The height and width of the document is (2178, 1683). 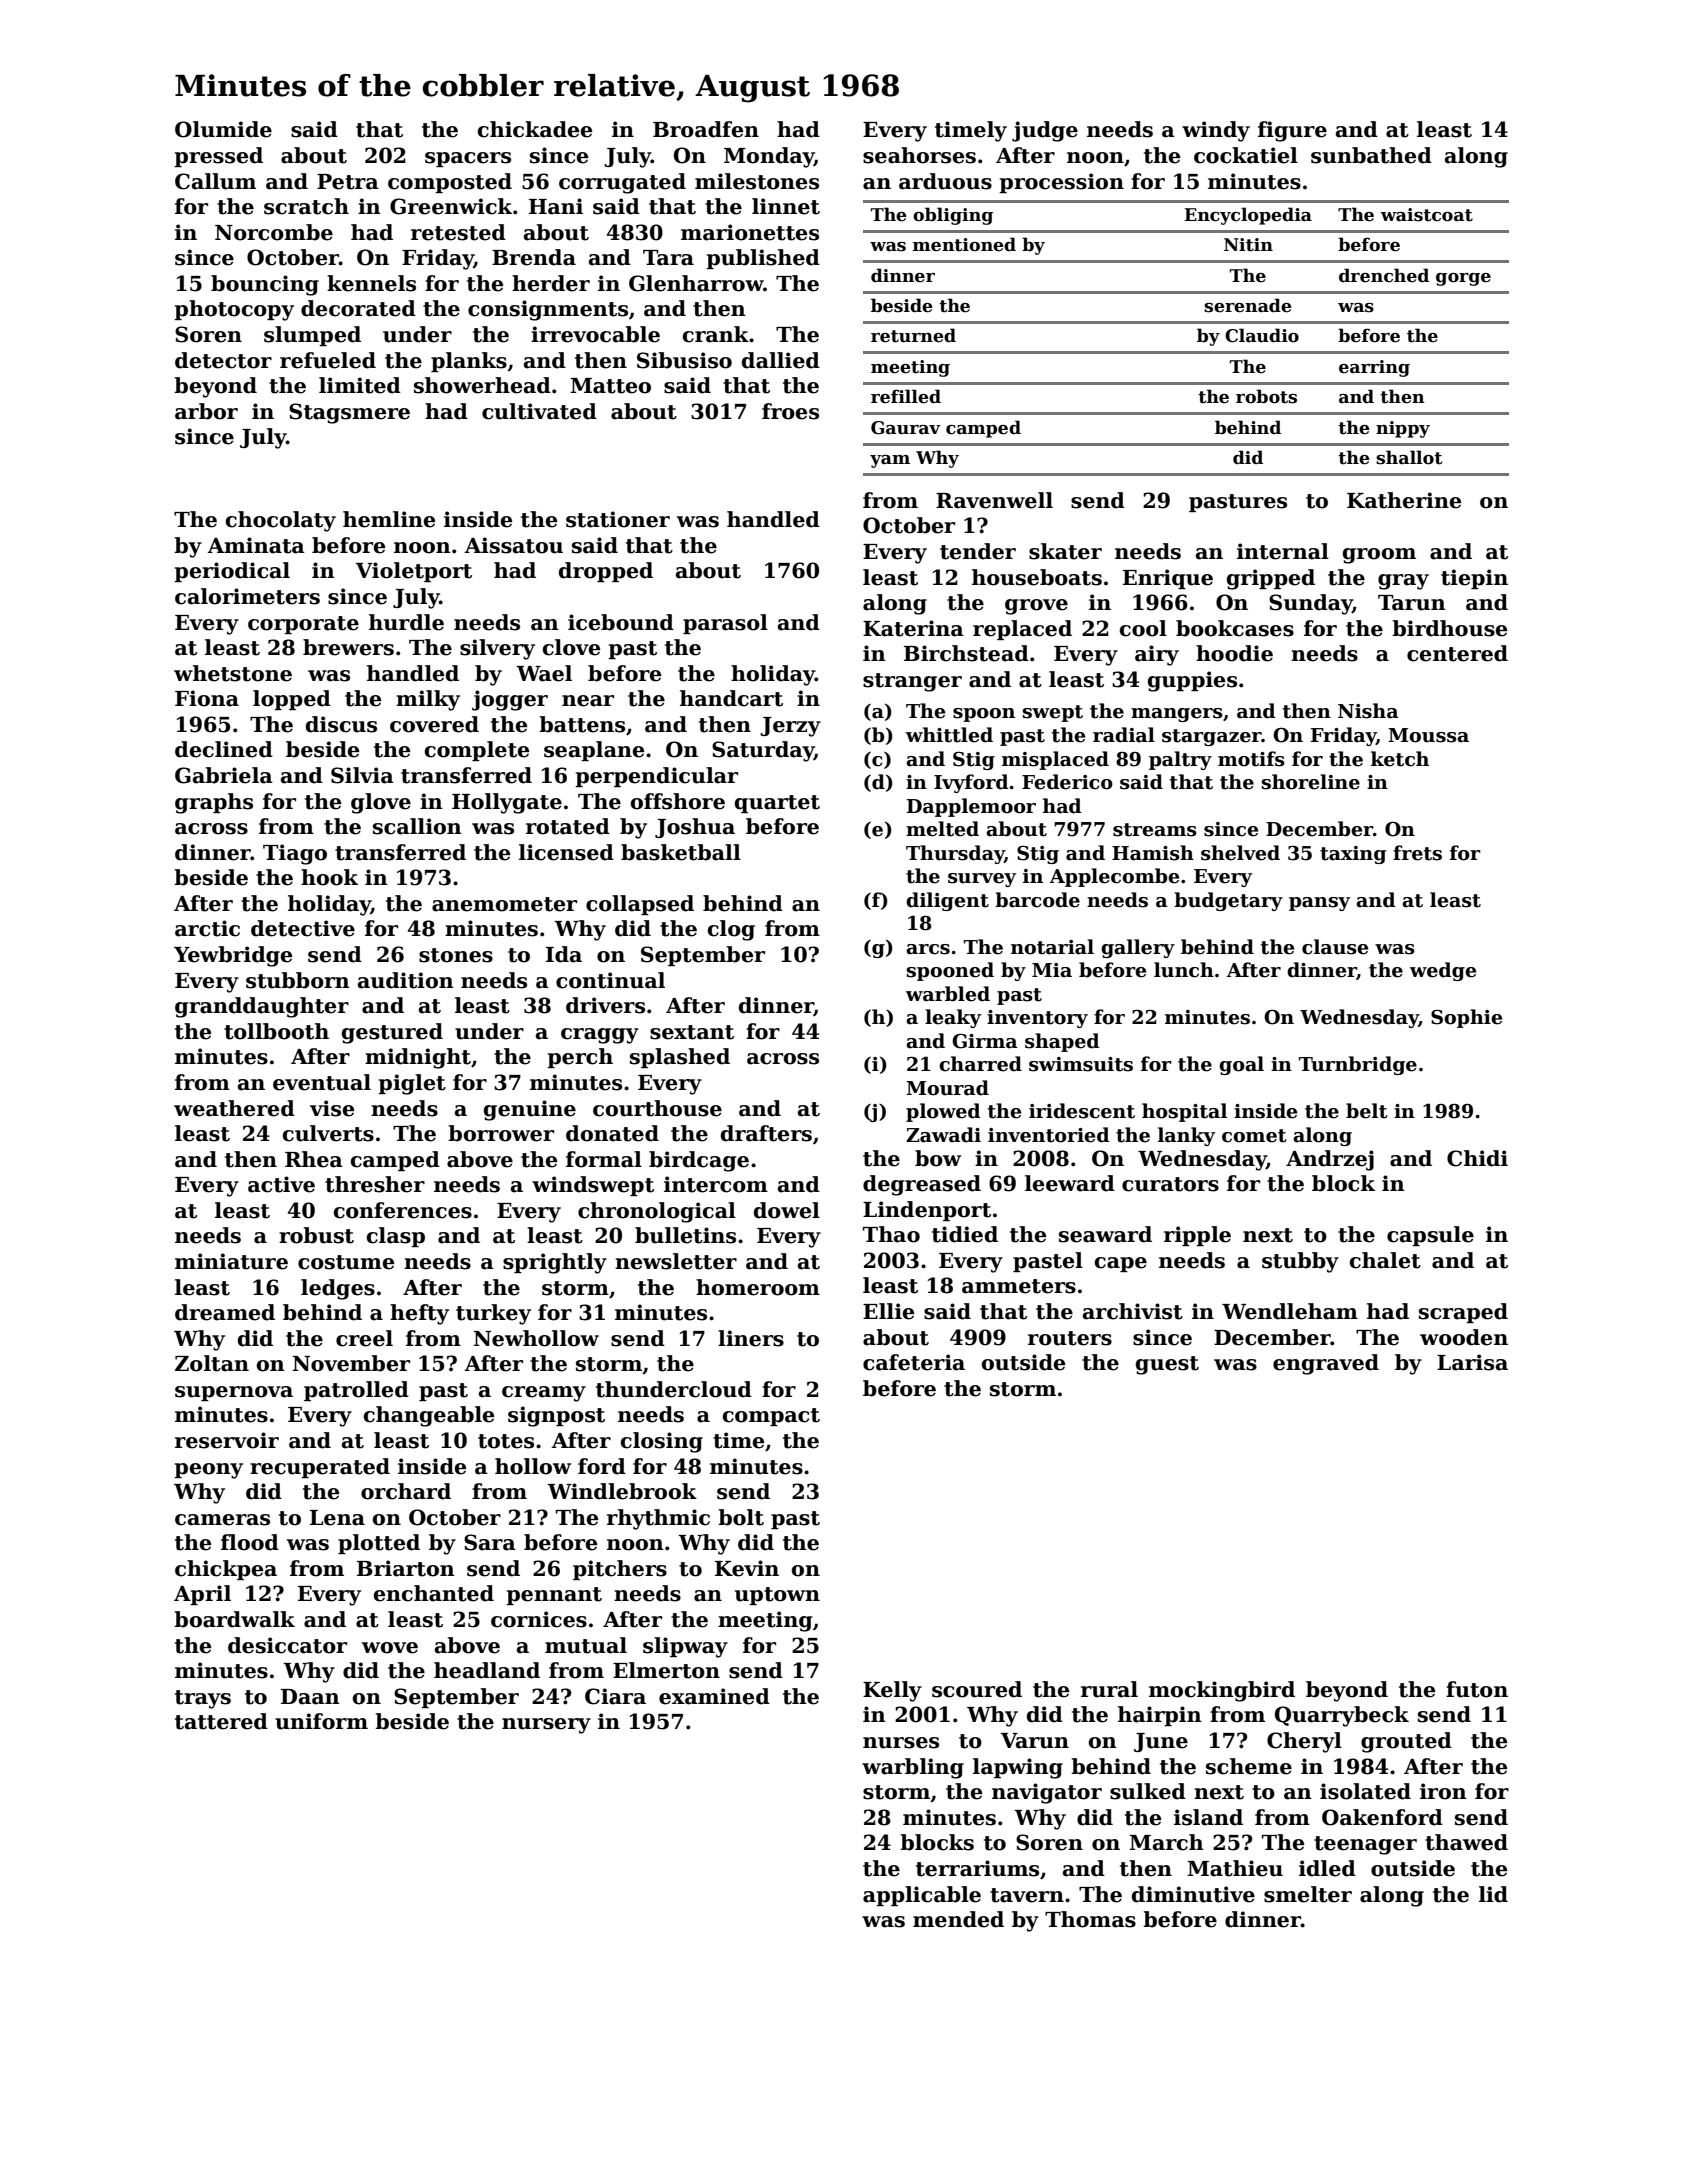 I want to click on figure, so click(x=1292, y=131).
